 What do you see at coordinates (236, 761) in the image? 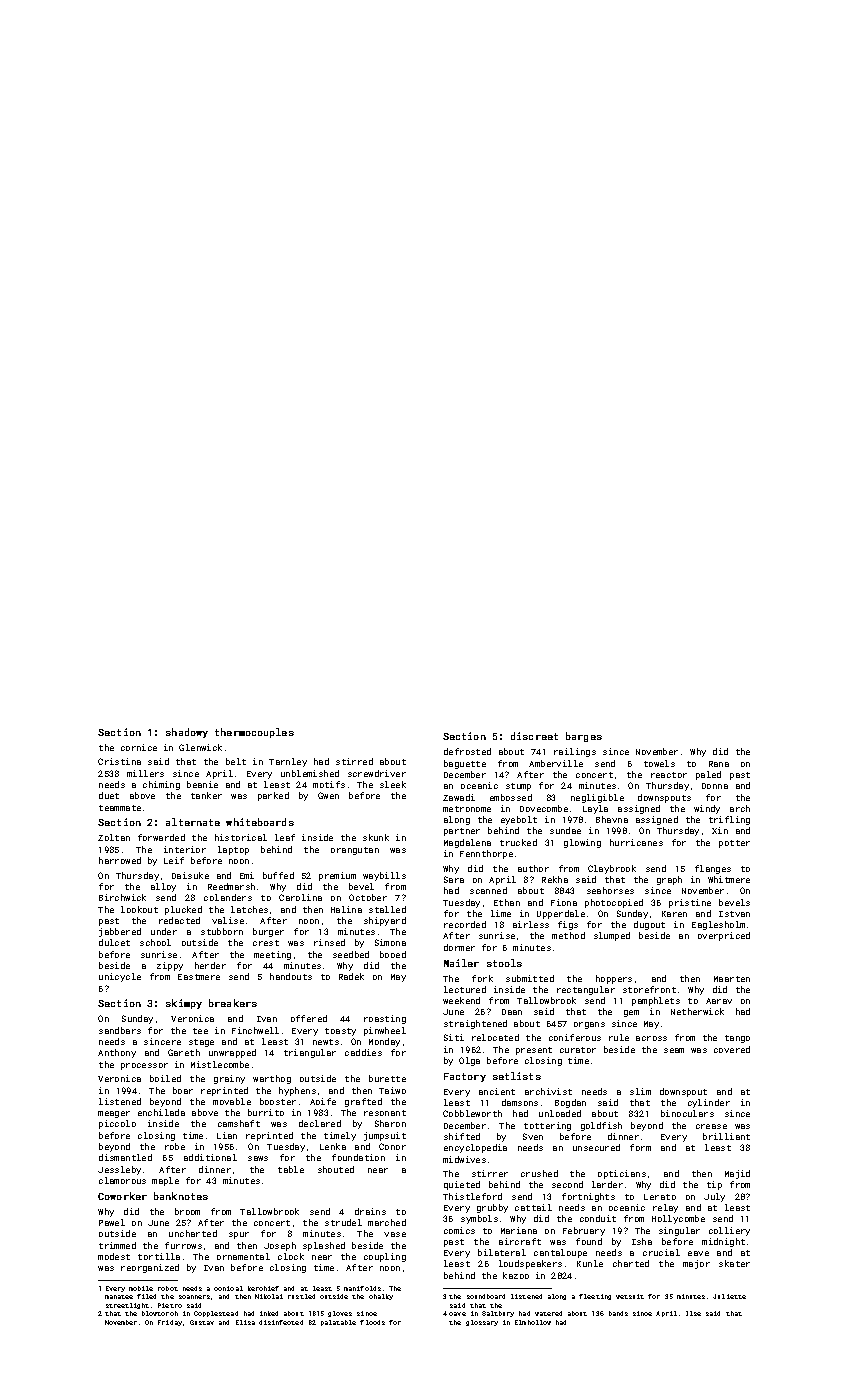
I see `belt` at bounding box center [236, 761].
